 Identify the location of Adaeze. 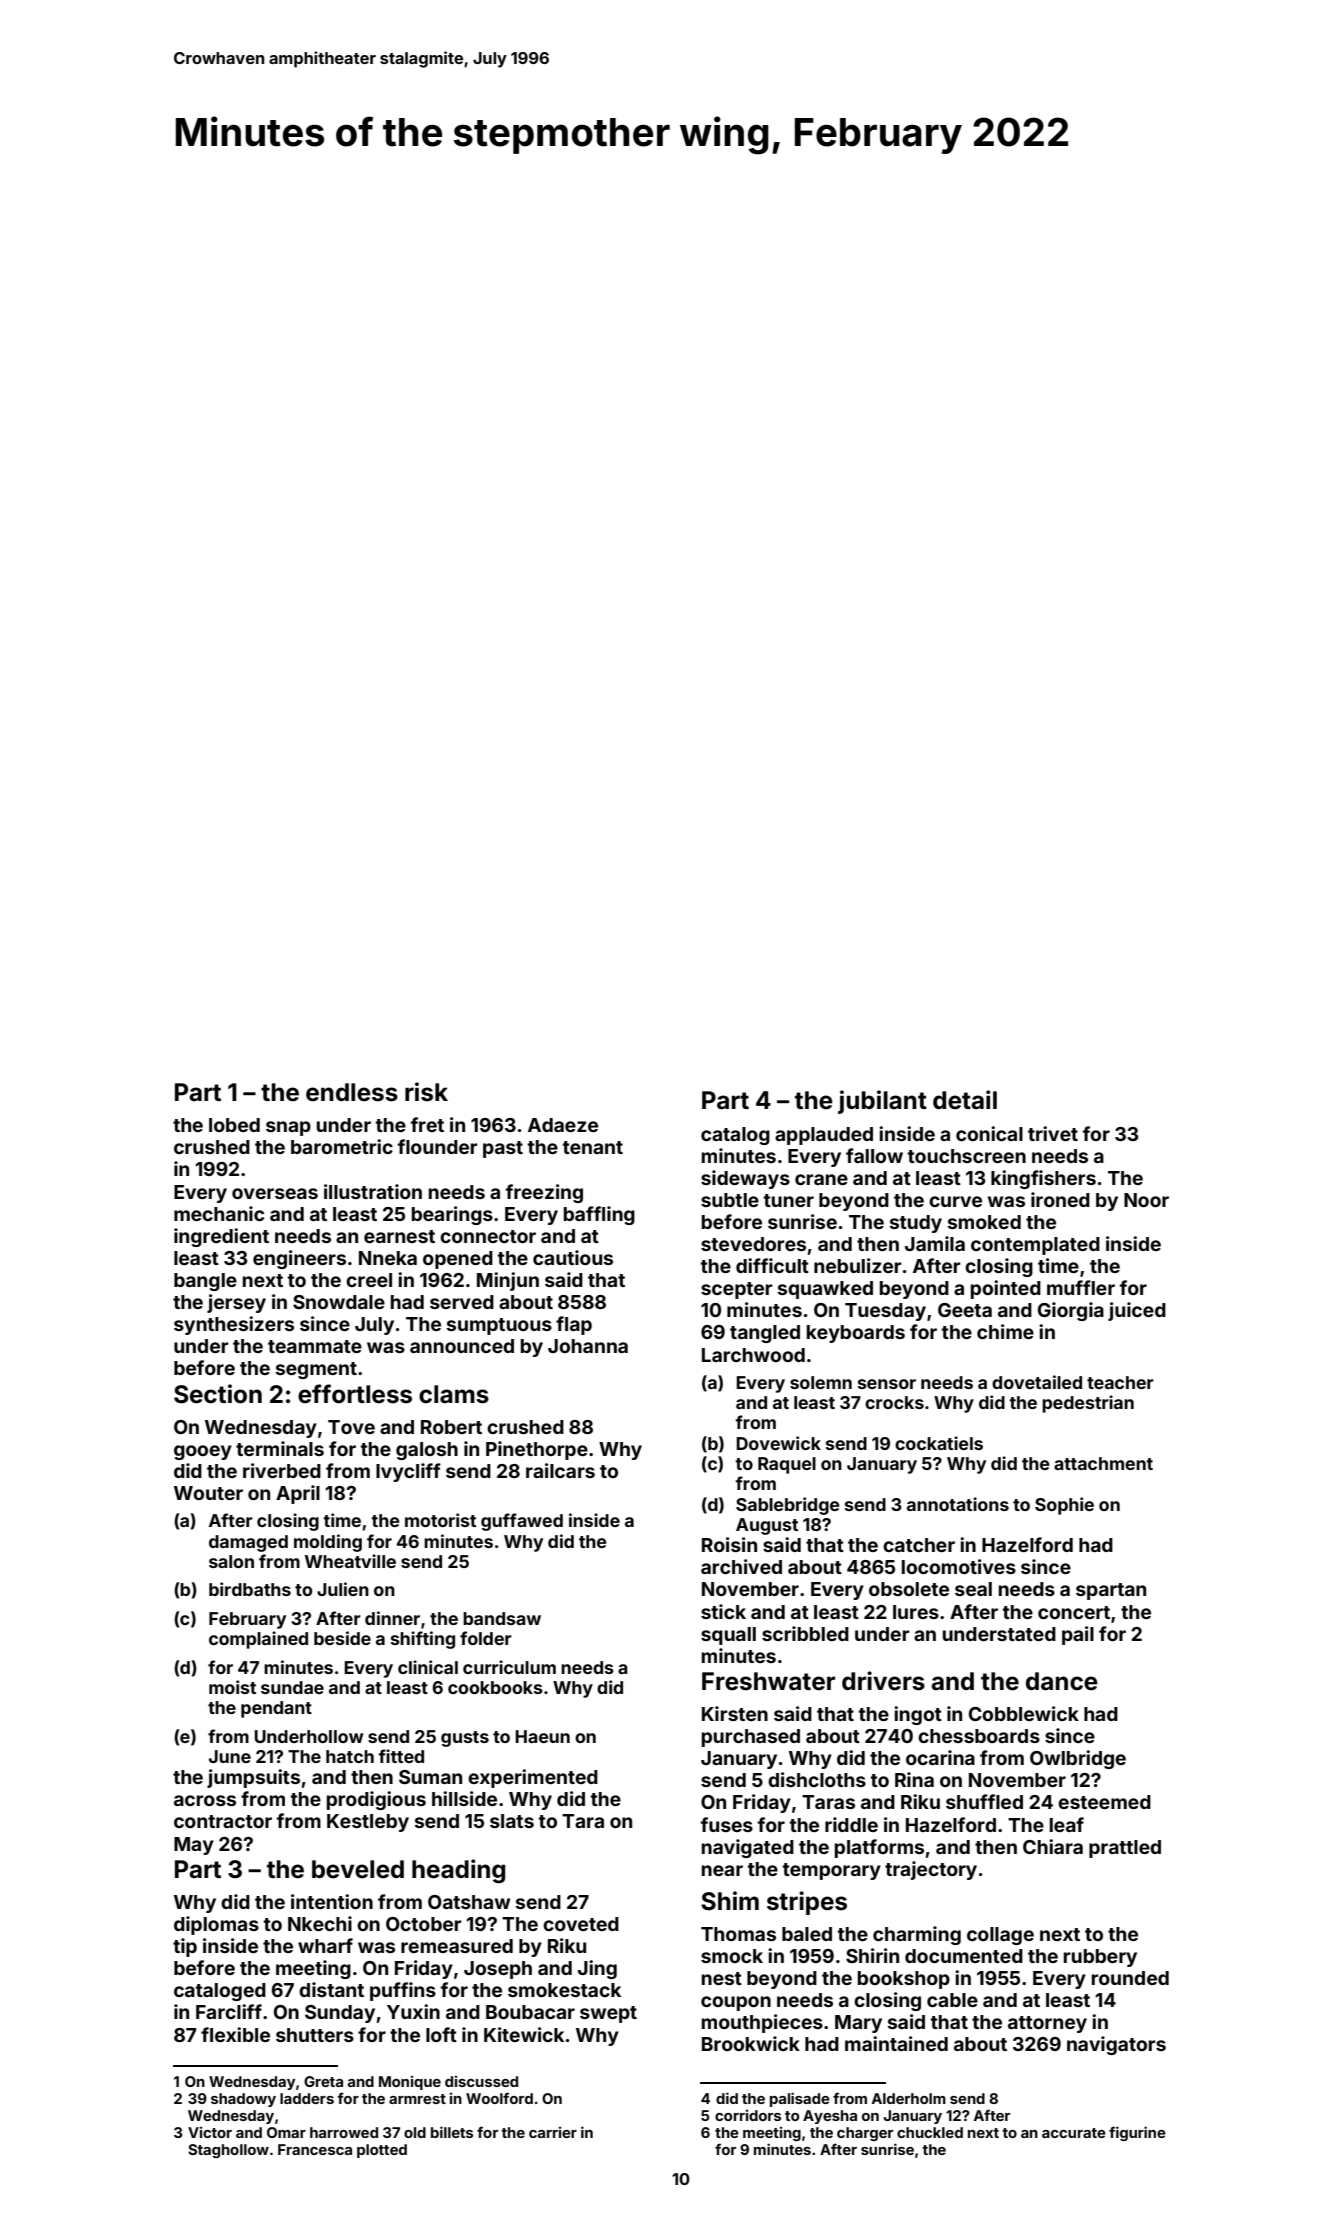
(563, 1125).
